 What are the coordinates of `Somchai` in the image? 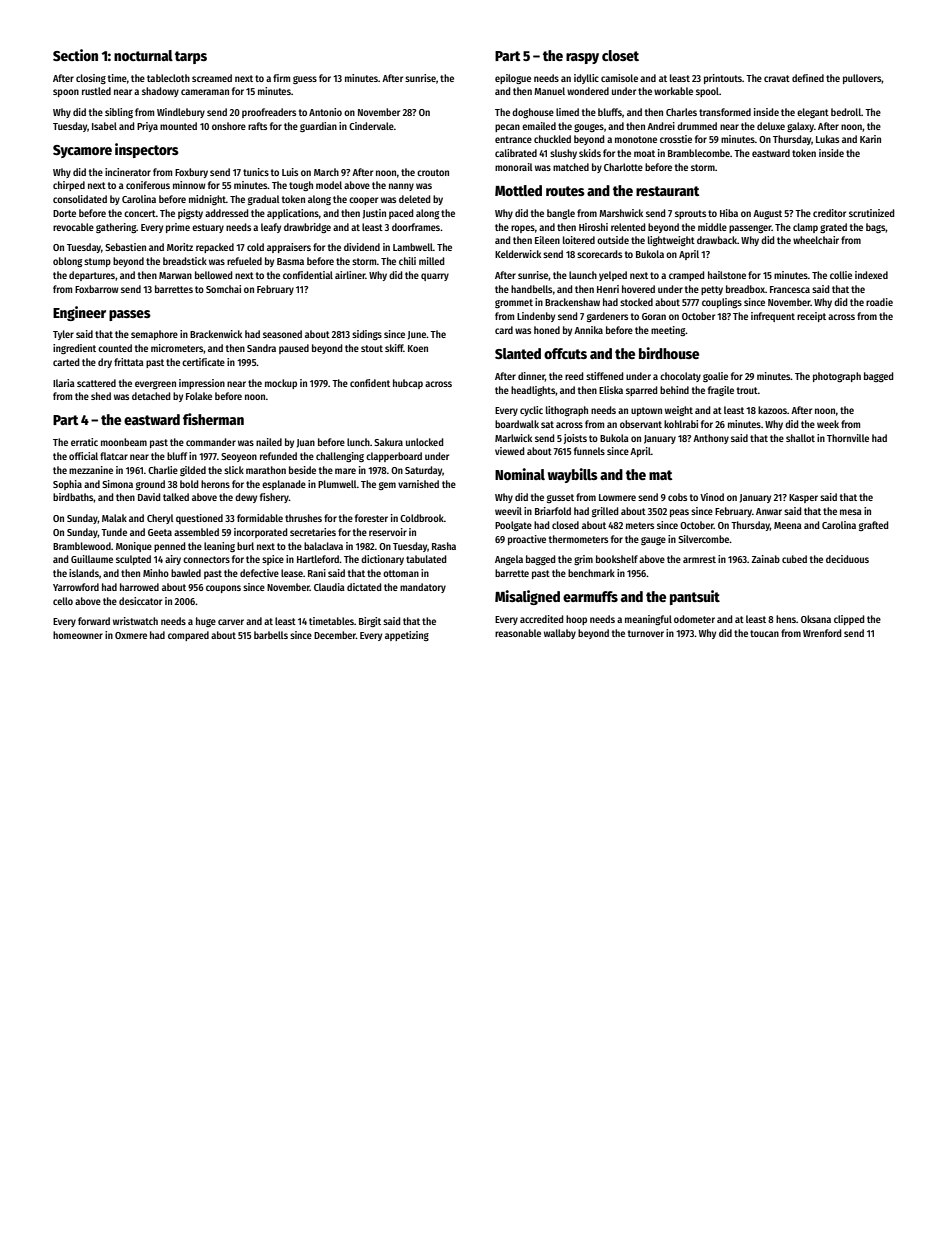 It's located at (223, 289).
